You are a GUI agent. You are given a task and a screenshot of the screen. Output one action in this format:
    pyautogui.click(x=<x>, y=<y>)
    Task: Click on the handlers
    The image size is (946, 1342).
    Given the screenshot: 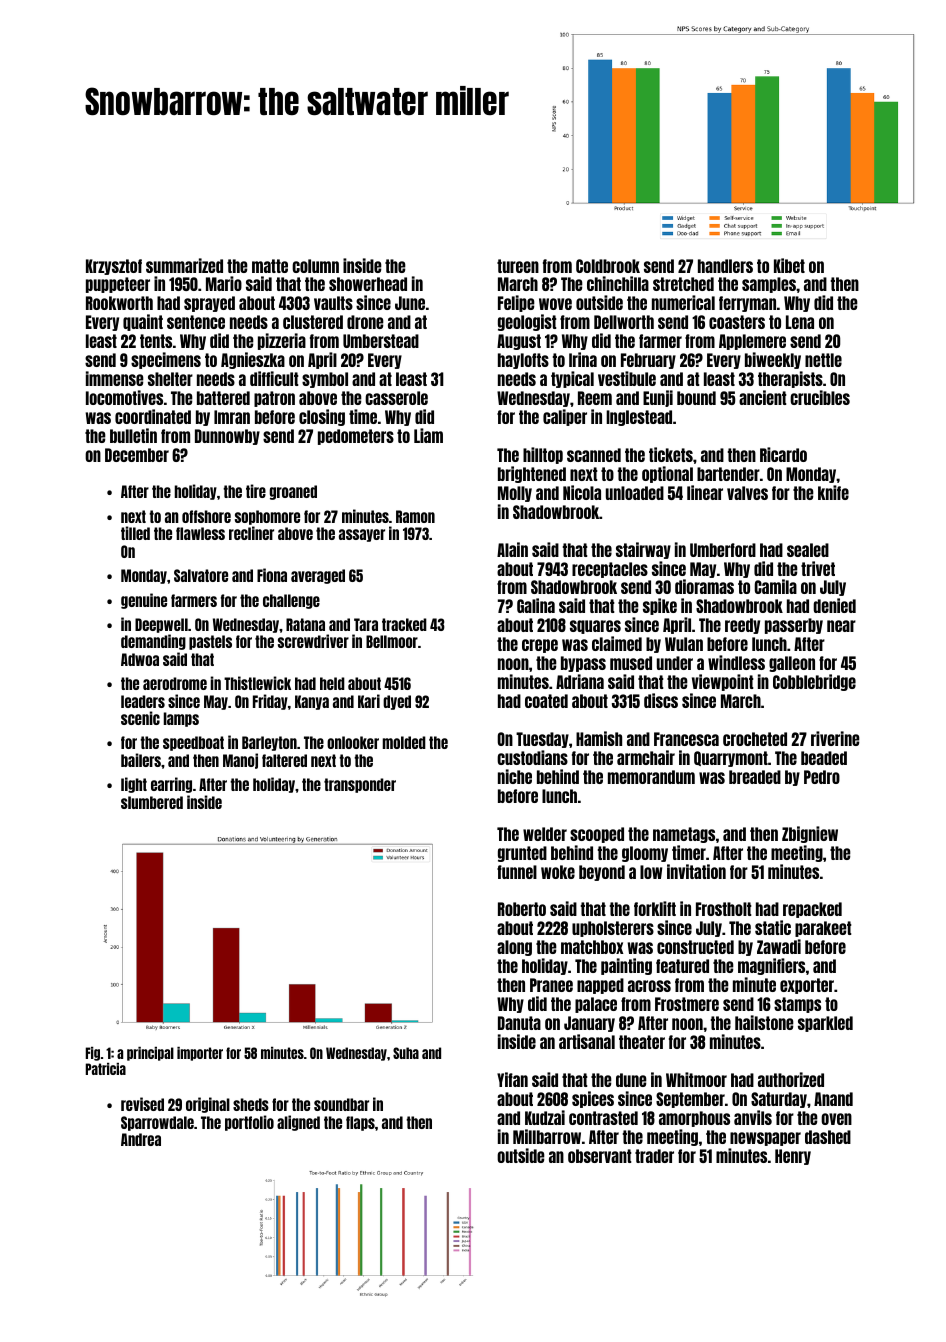 What is the action you would take?
    pyautogui.click(x=725, y=266)
